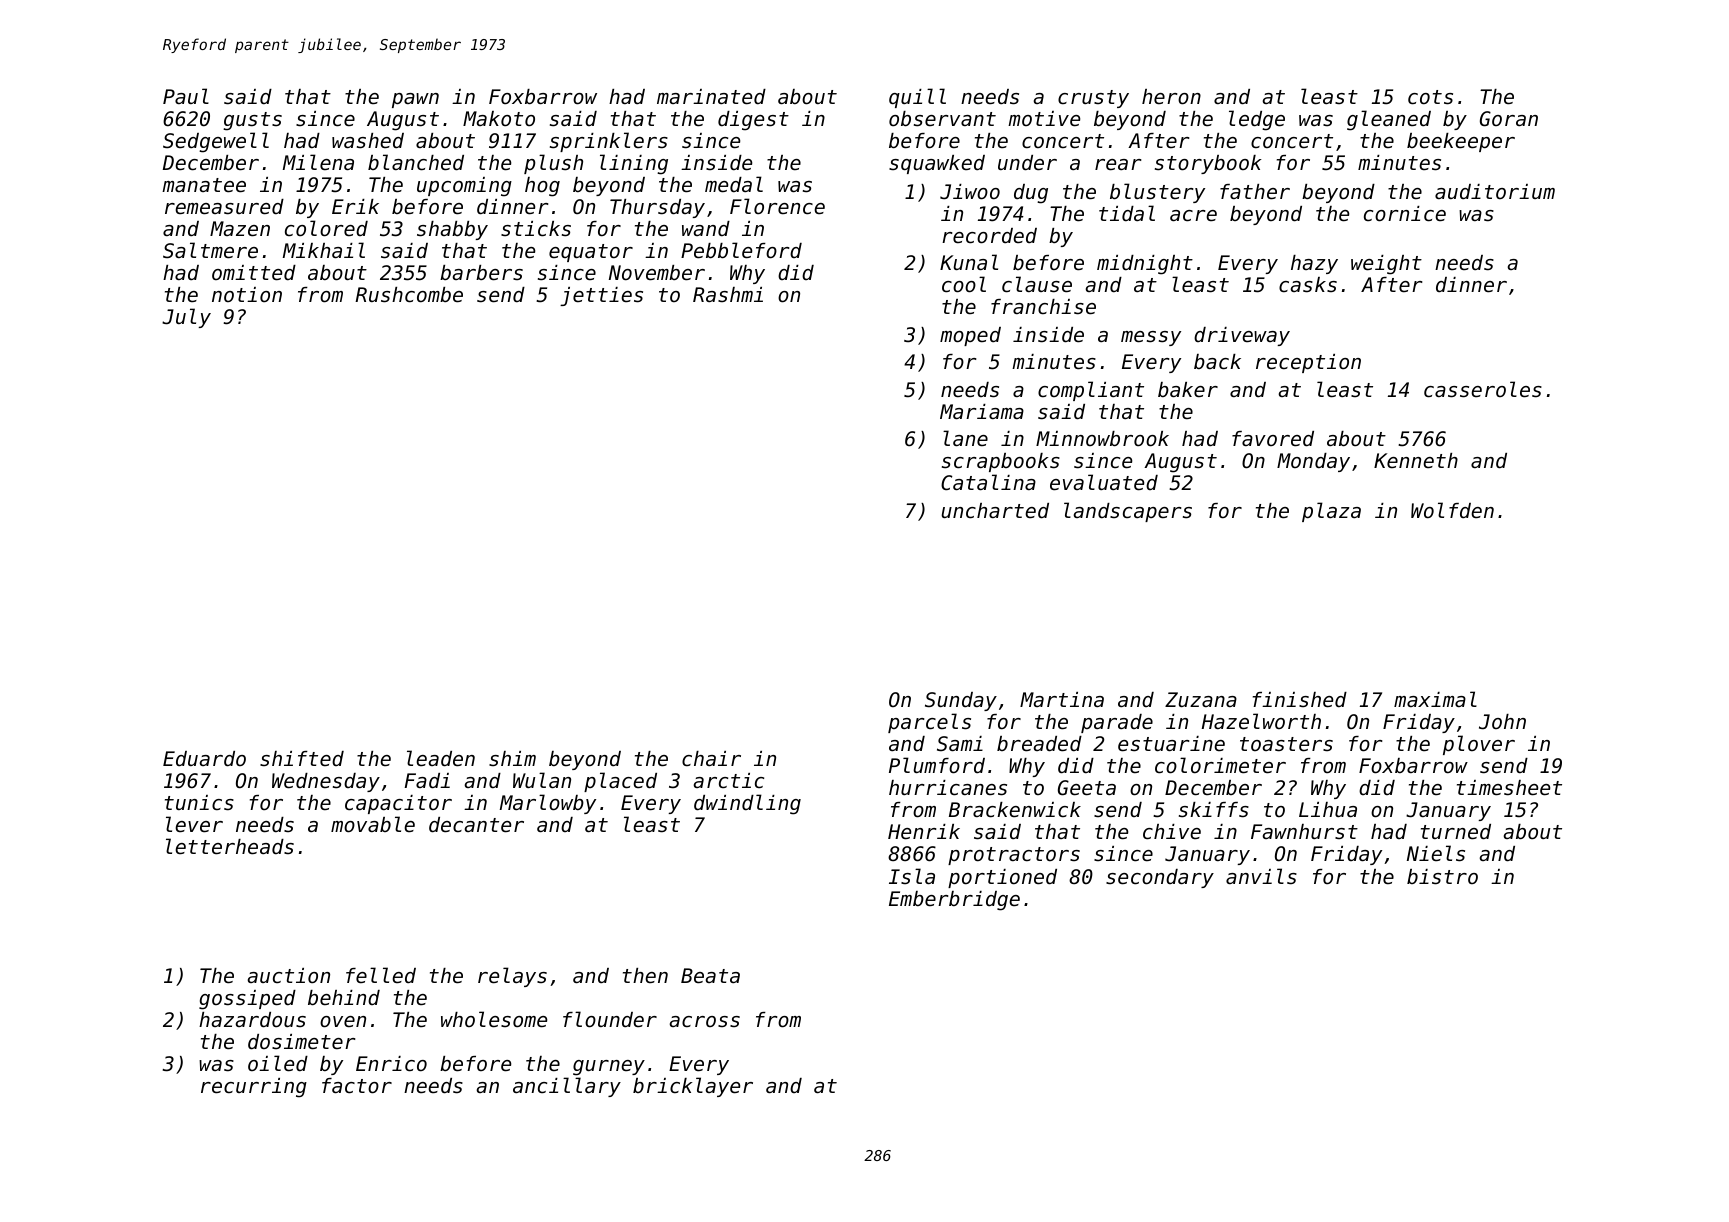 The width and height of the document is (1729, 1222). What do you see at coordinates (1171, 97) in the document?
I see `heron` at bounding box center [1171, 97].
